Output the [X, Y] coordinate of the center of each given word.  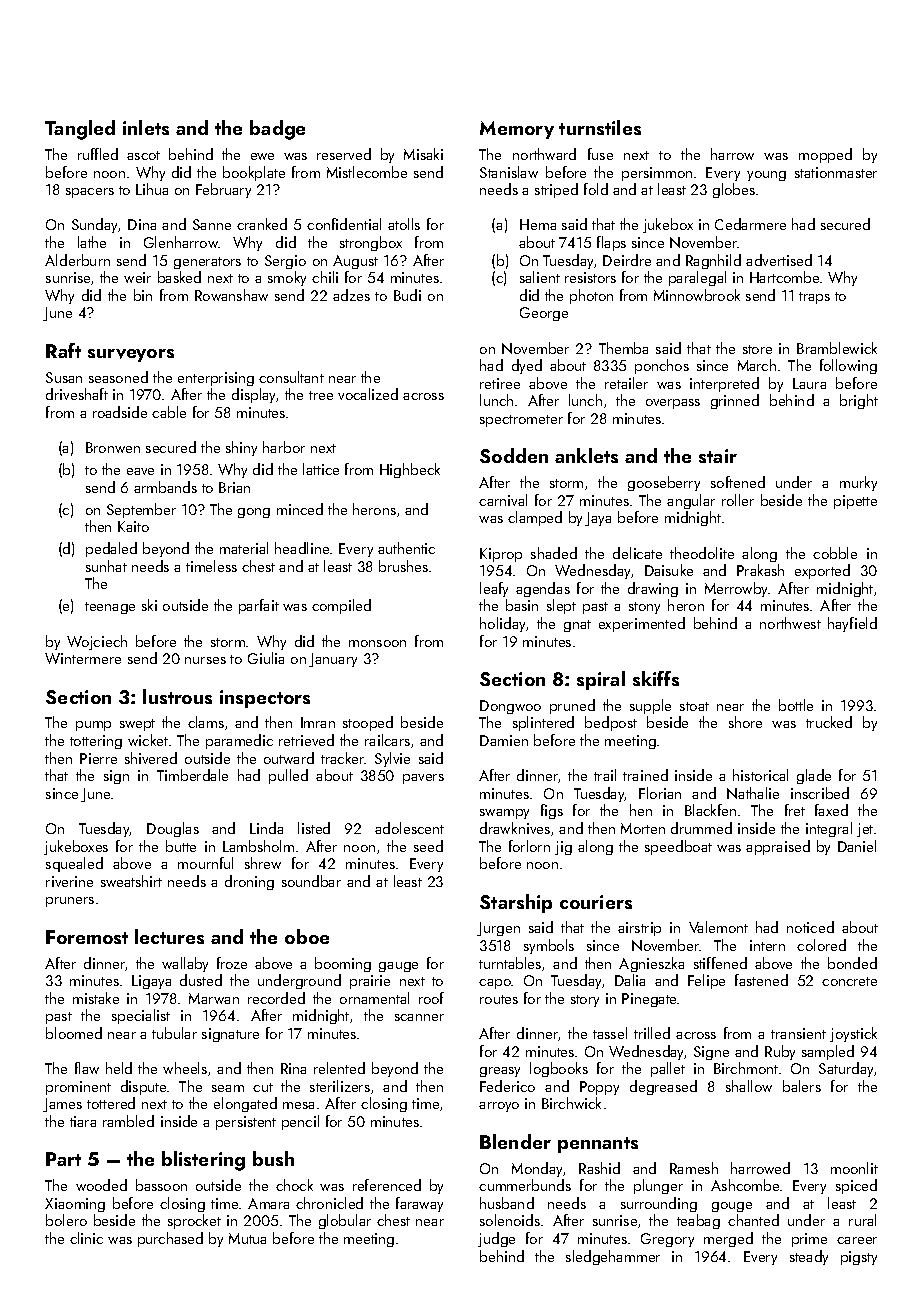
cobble [835, 553]
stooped [368, 723]
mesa [298, 1105]
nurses [205, 660]
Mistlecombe [367, 172]
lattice [321, 469]
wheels [185, 1068]
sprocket [194, 1221]
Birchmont [746, 1068]
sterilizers [340, 1086]
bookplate [254, 173]
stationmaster [836, 172]
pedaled [111, 549]
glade [814, 776]
